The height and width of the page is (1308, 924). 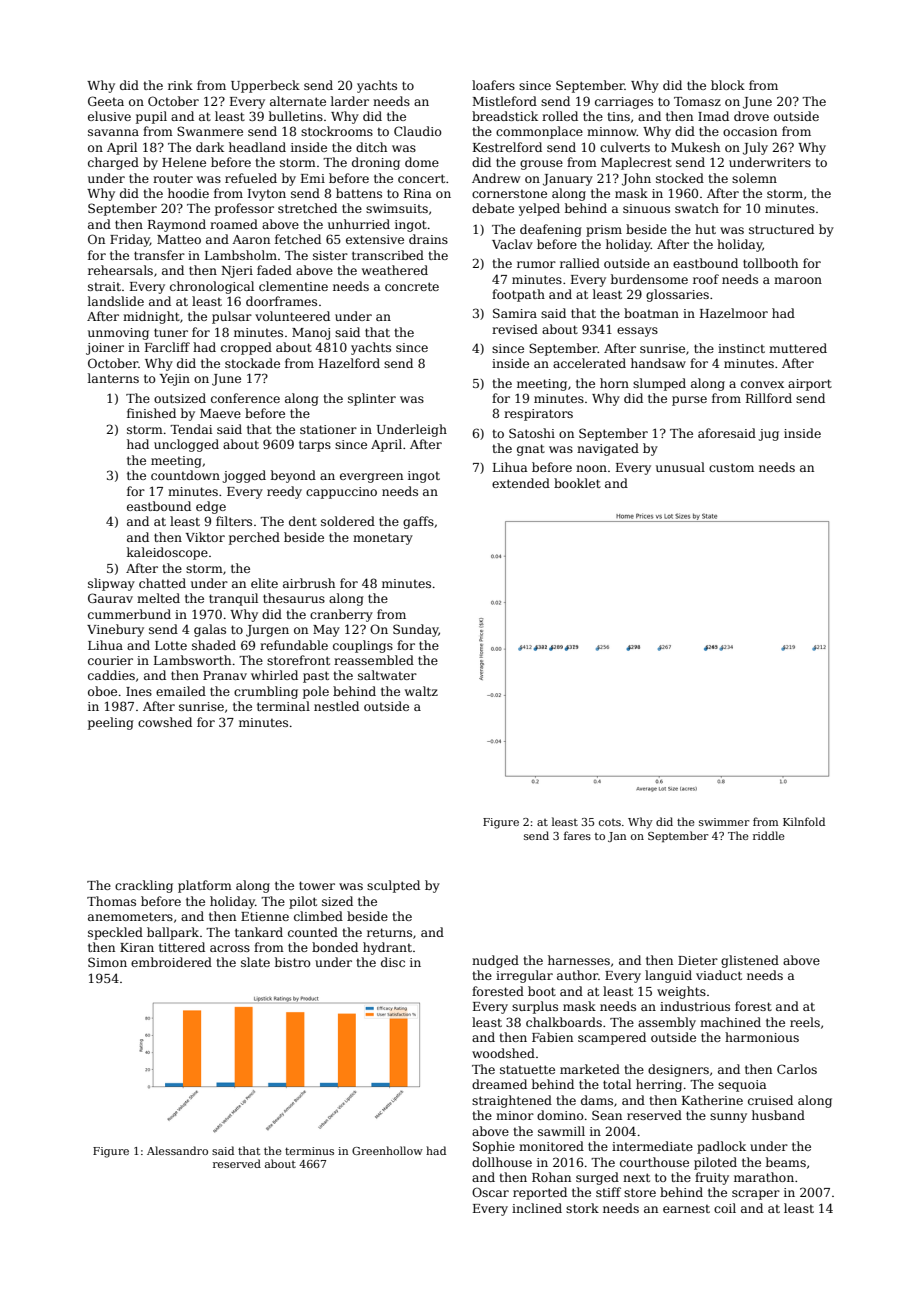 What do you see at coordinates (106, 101) in the page?
I see `Geeta` at bounding box center [106, 101].
